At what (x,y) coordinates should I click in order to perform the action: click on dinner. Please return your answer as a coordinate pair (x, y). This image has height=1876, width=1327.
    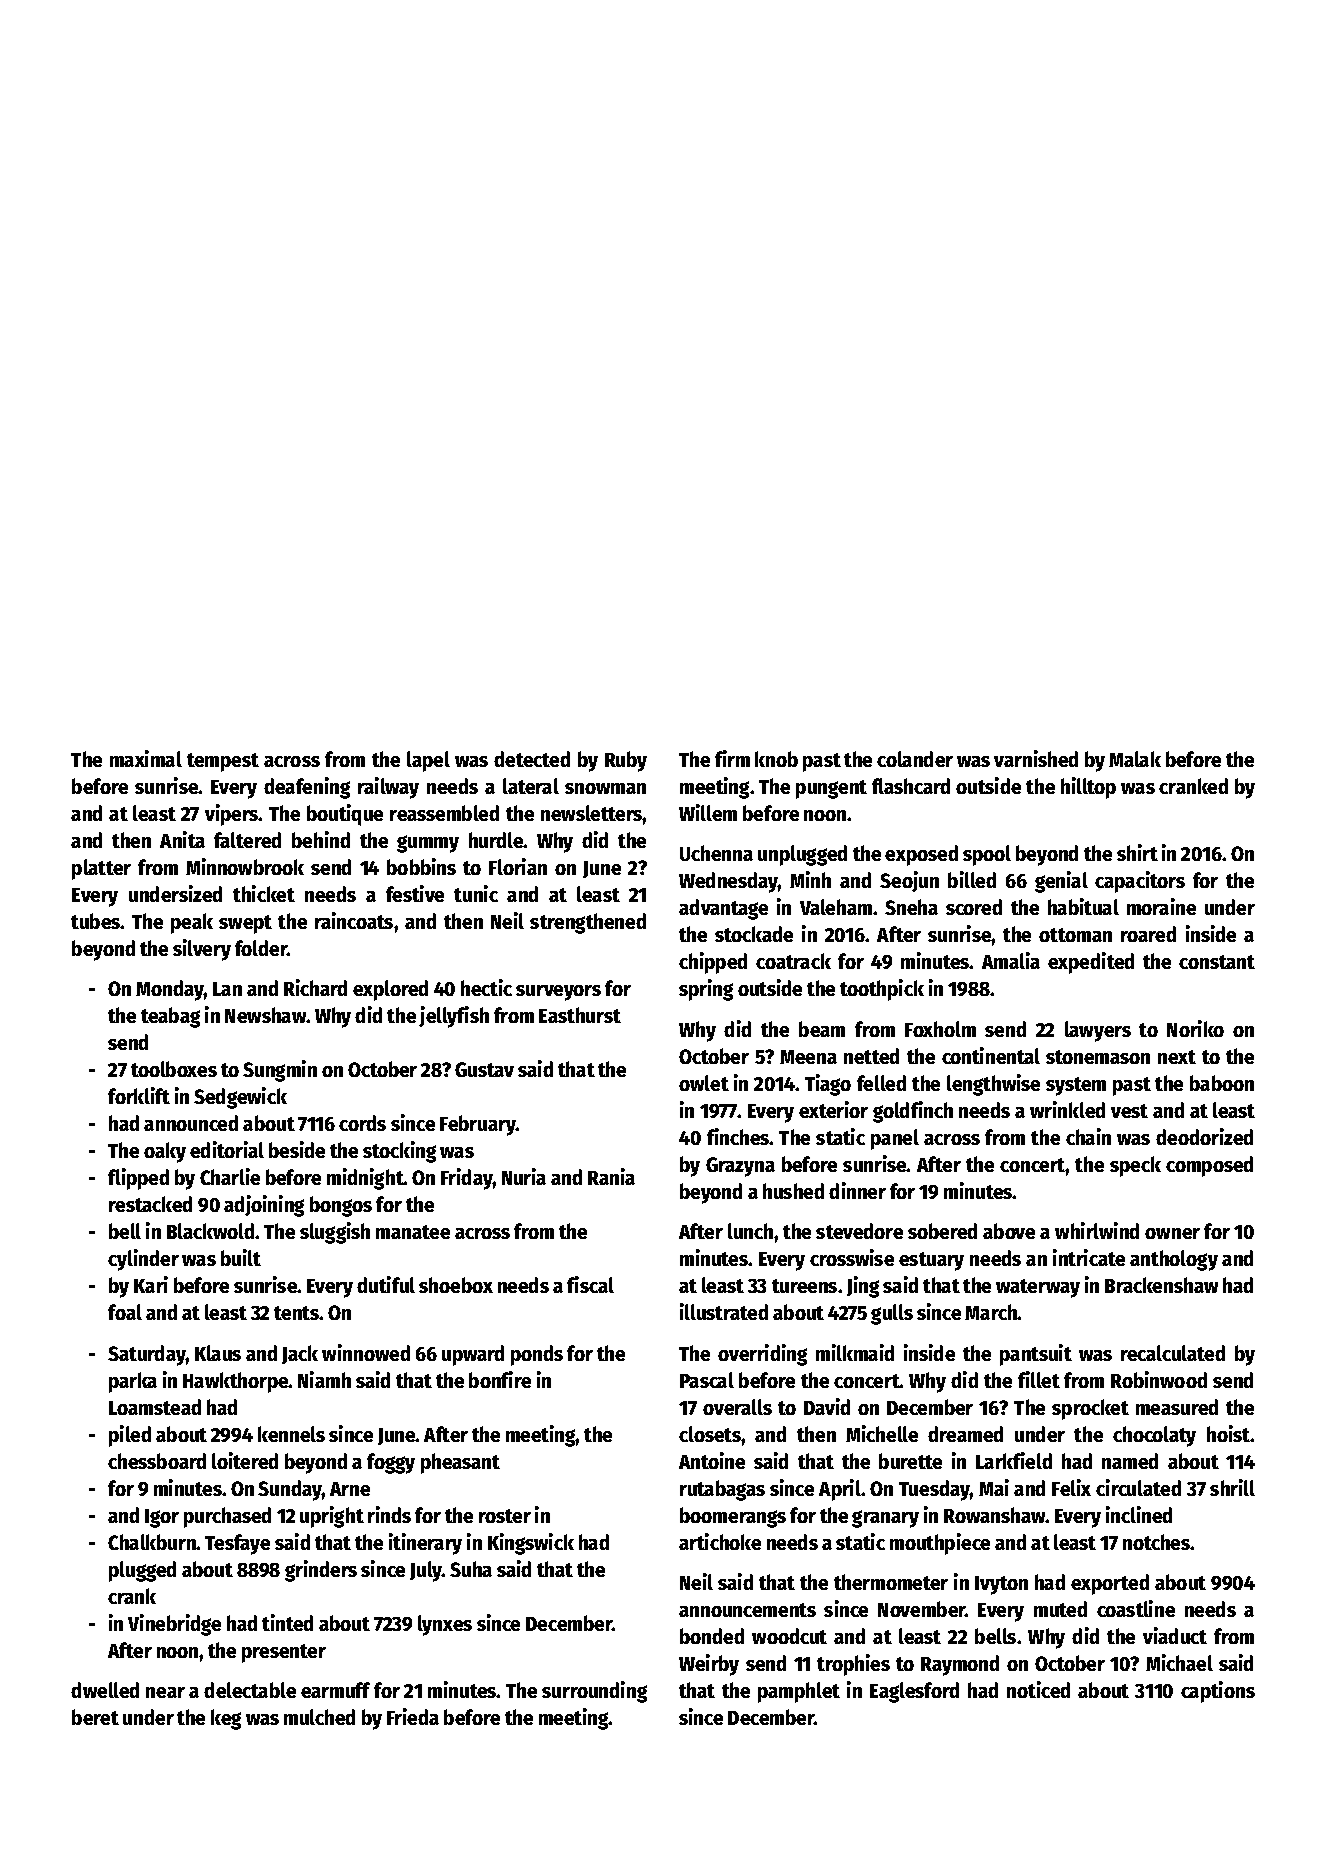
    Looking at the image, I should click on (857, 1190).
